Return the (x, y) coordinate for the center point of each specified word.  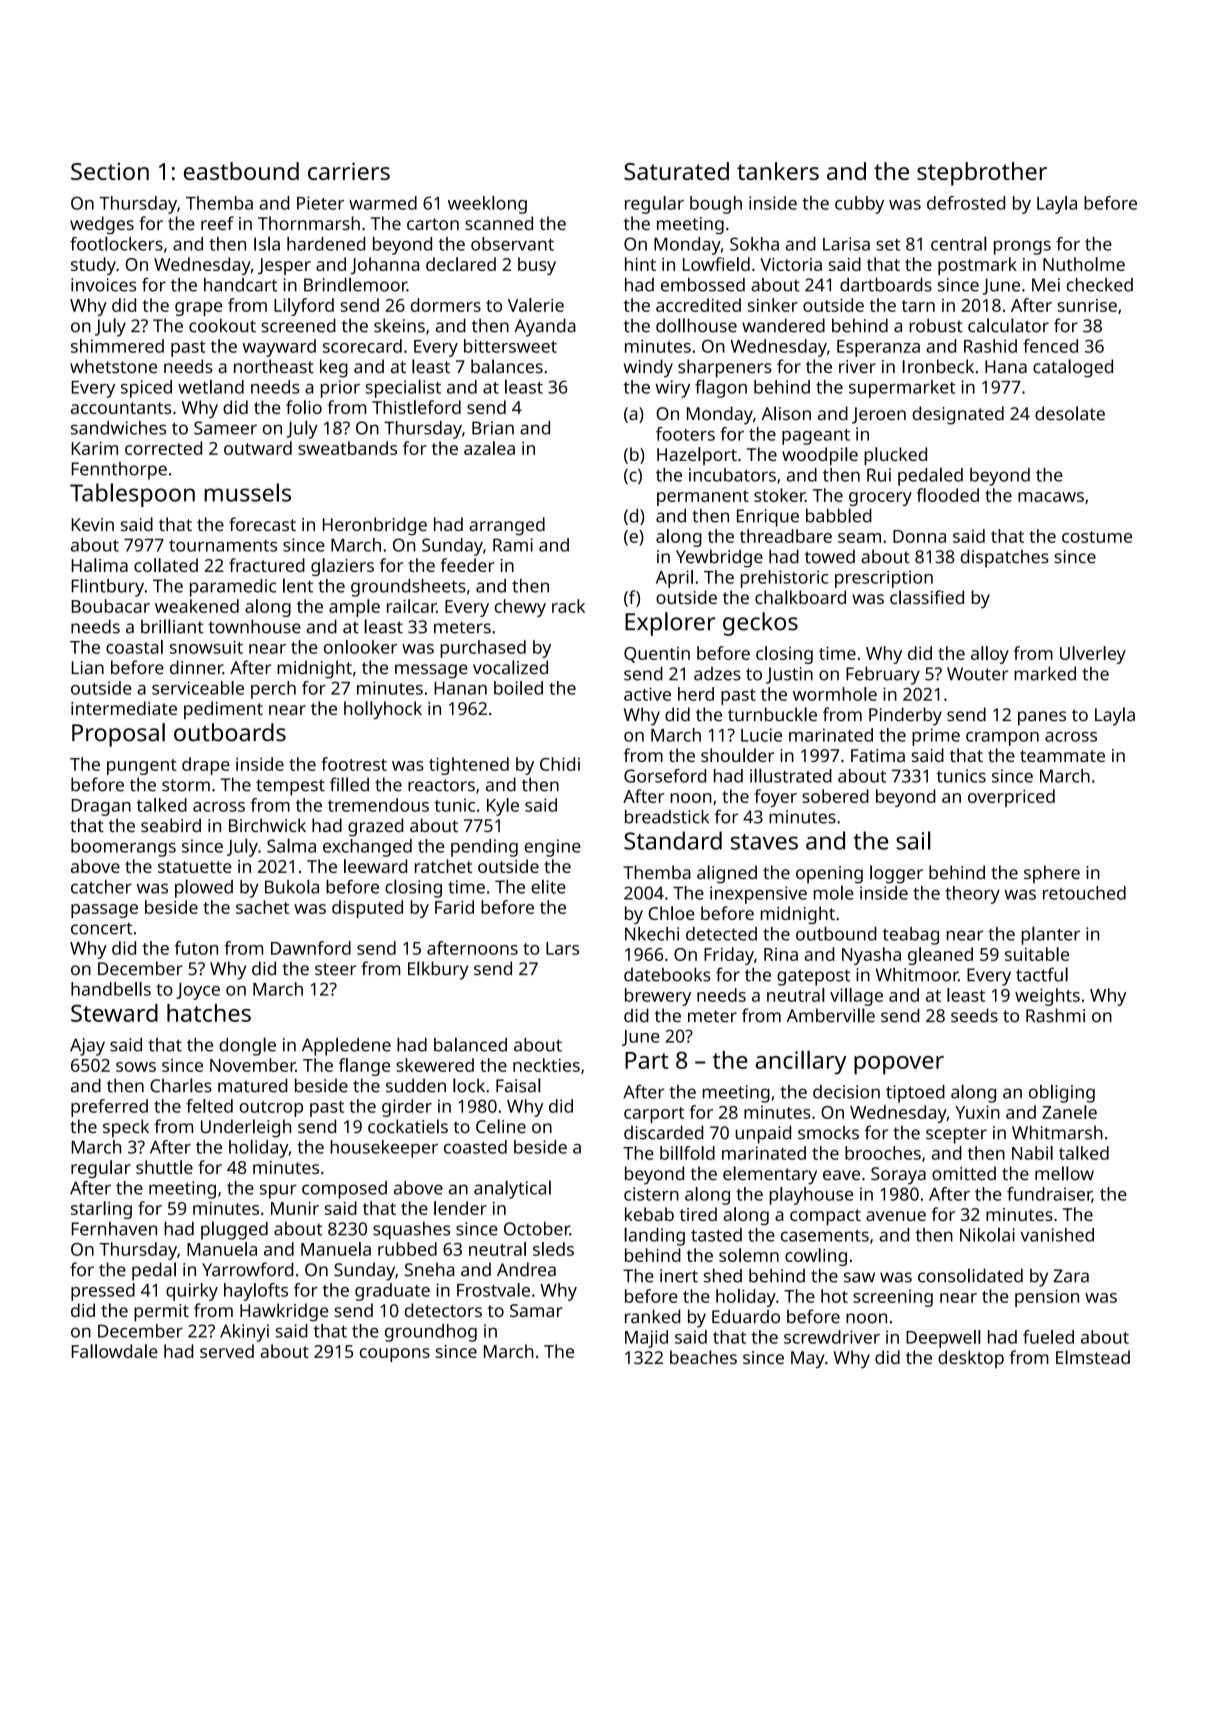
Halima (100, 565)
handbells (111, 989)
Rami (513, 545)
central (959, 243)
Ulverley (1093, 655)
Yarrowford (247, 1269)
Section (110, 171)
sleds (553, 1249)
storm (186, 785)
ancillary (801, 1062)
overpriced (1011, 798)
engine (552, 848)
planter (1050, 935)
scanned (499, 223)
